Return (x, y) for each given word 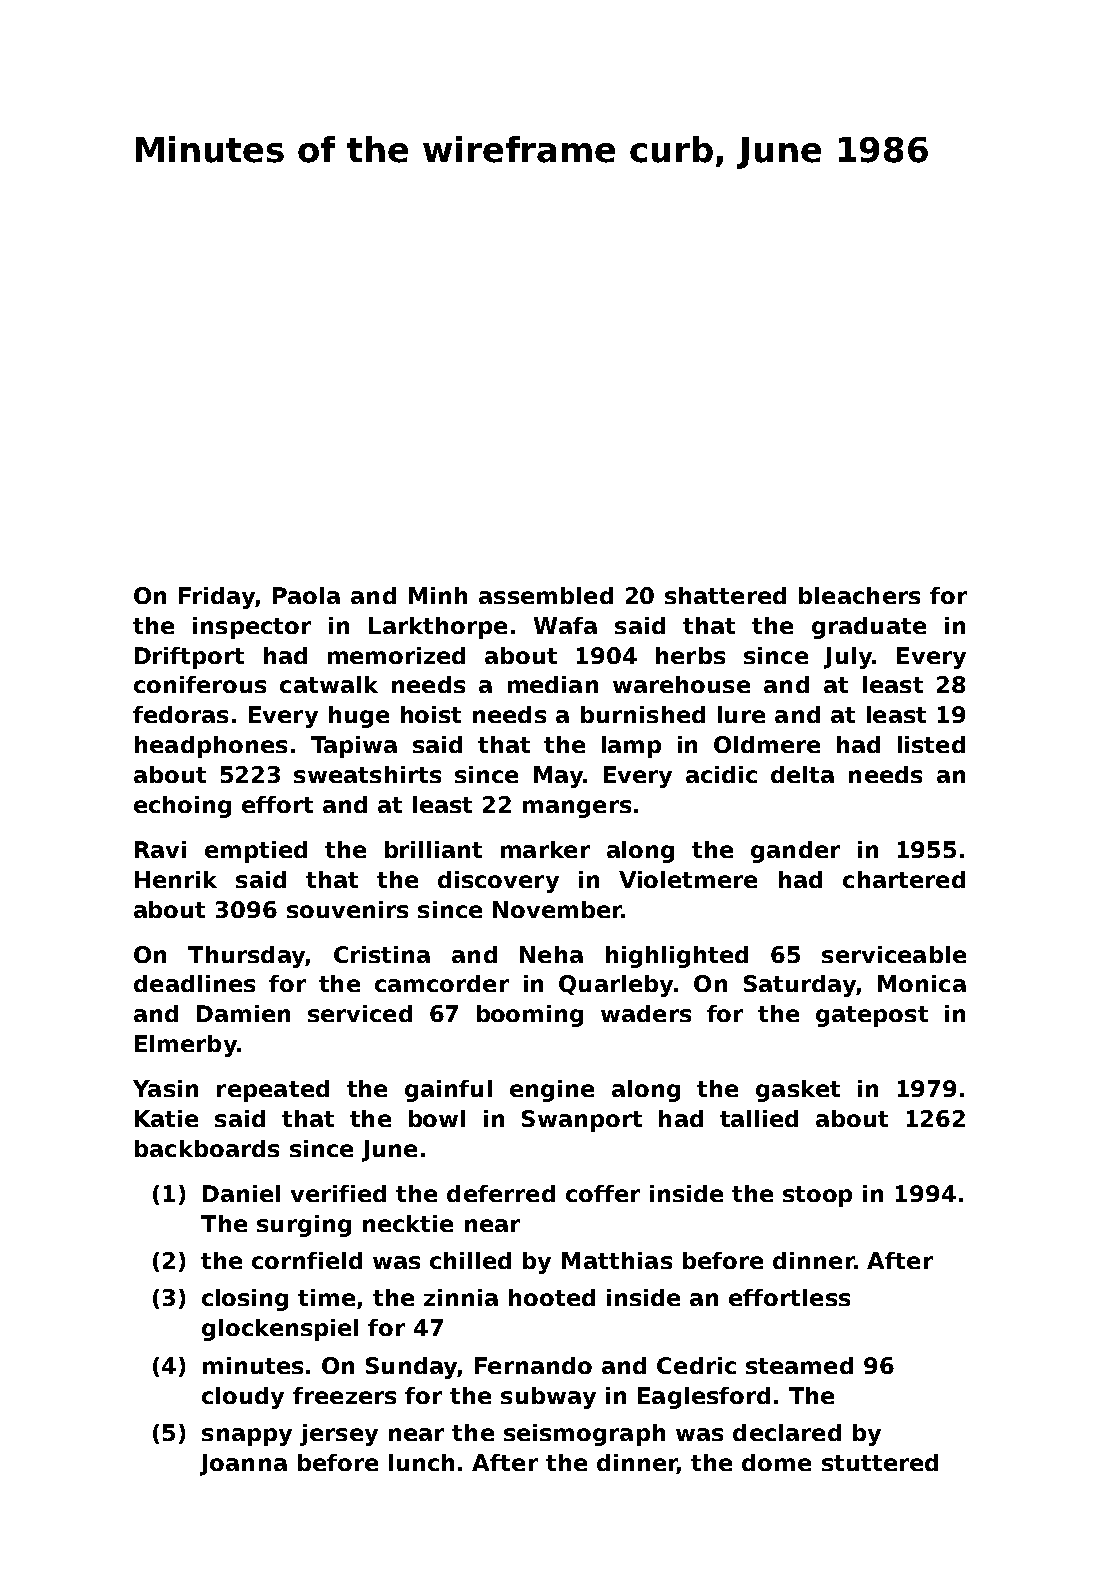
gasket (798, 1091)
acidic (721, 774)
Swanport (582, 1121)
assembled (546, 595)
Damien (243, 1013)
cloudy (243, 1398)
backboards (207, 1148)
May (558, 777)
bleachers (859, 595)
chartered (904, 879)
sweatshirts (367, 774)
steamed (799, 1365)
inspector (252, 628)
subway (548, 1398)
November (557, 909)
